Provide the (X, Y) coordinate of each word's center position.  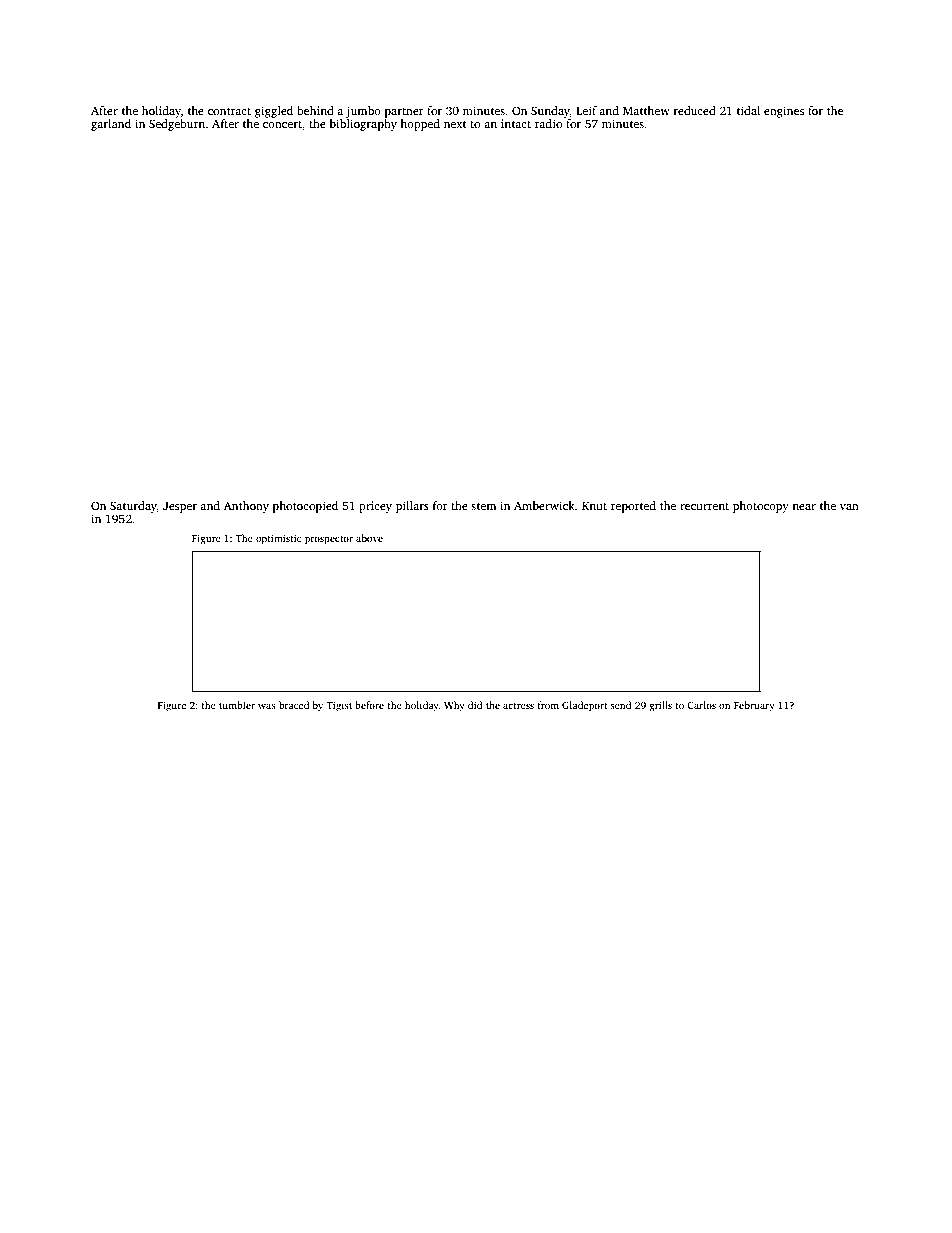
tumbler (237, 705)
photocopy (761, 507)
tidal (748, 110)
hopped (420, 125)
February (754, 706)
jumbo (363, 112)
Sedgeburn (177, 125)
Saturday (133, 507)
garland (111, 125)
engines (784, 112)
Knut (594, 506)
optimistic (278, 539)
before (369, 705)
